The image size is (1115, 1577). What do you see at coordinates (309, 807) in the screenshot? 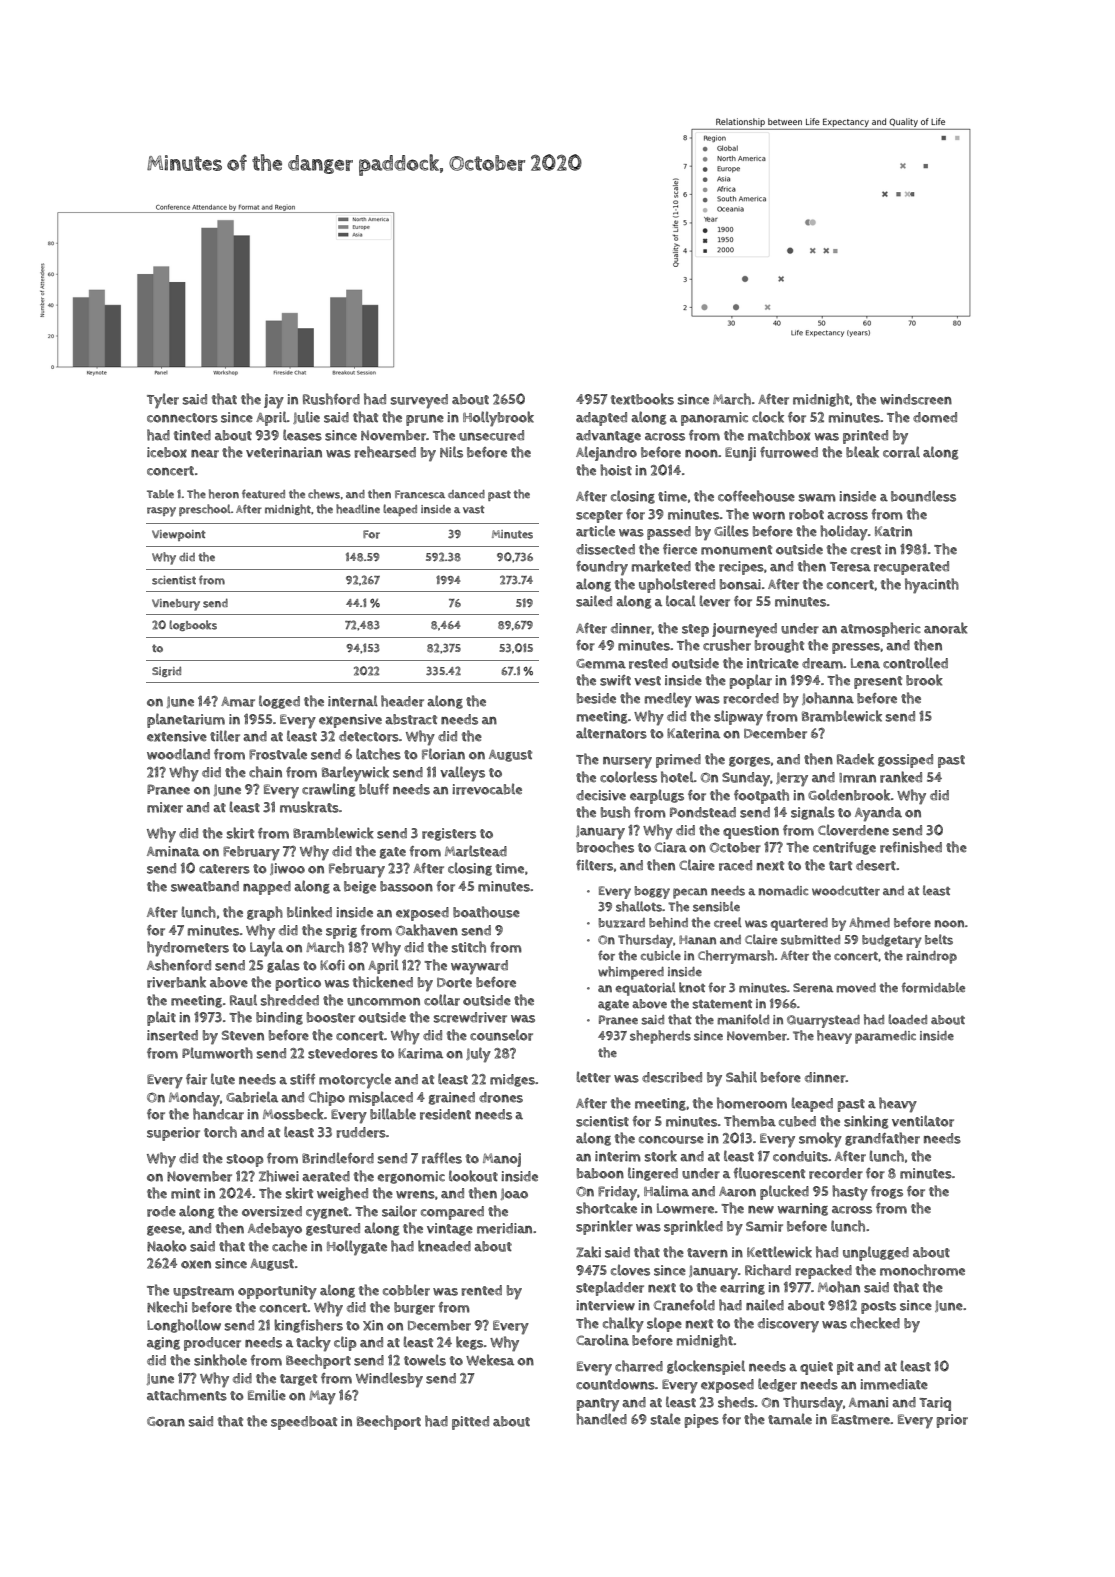
I see `muskrats` at bounding box center [309, 807].
